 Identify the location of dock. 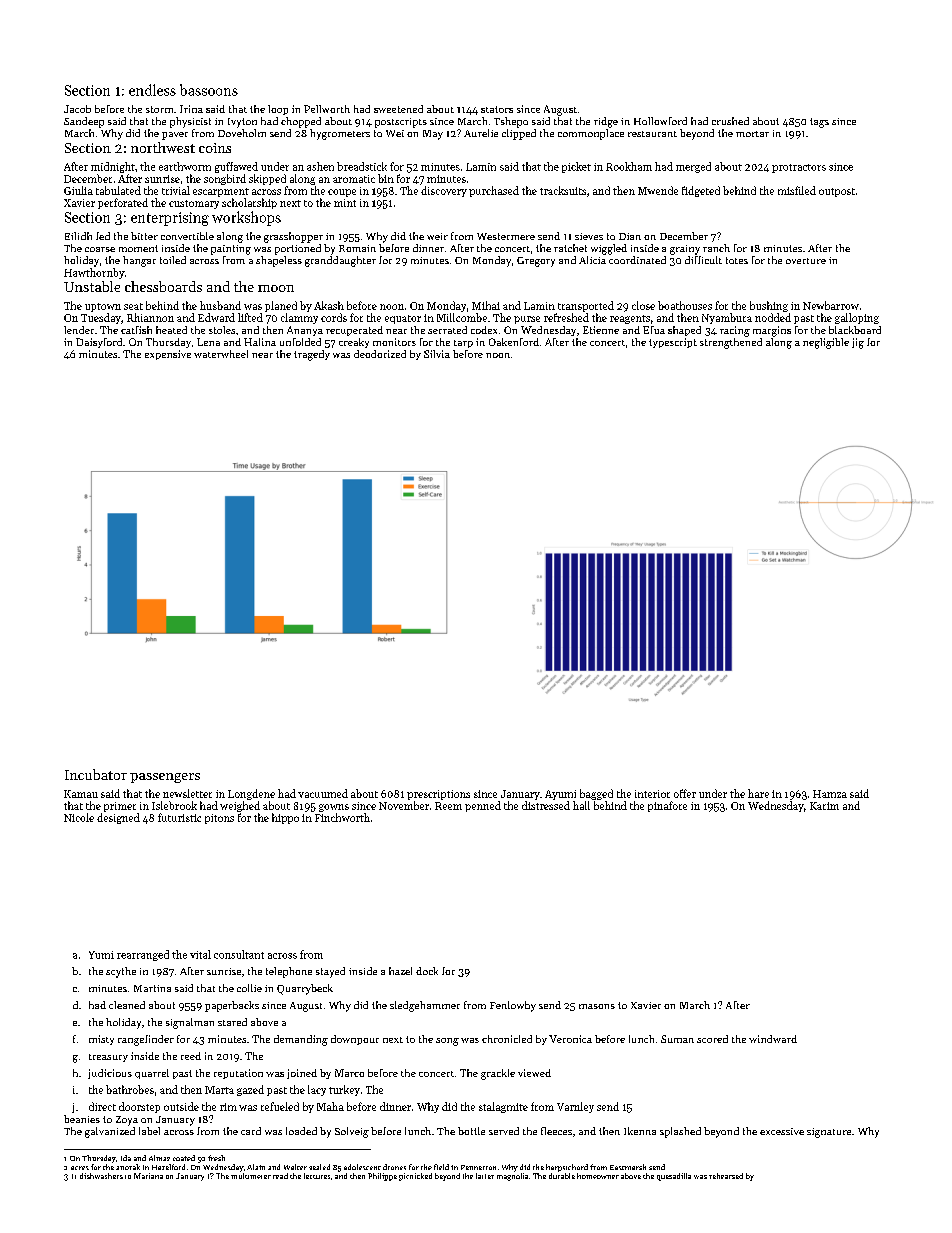
(427, 971).
